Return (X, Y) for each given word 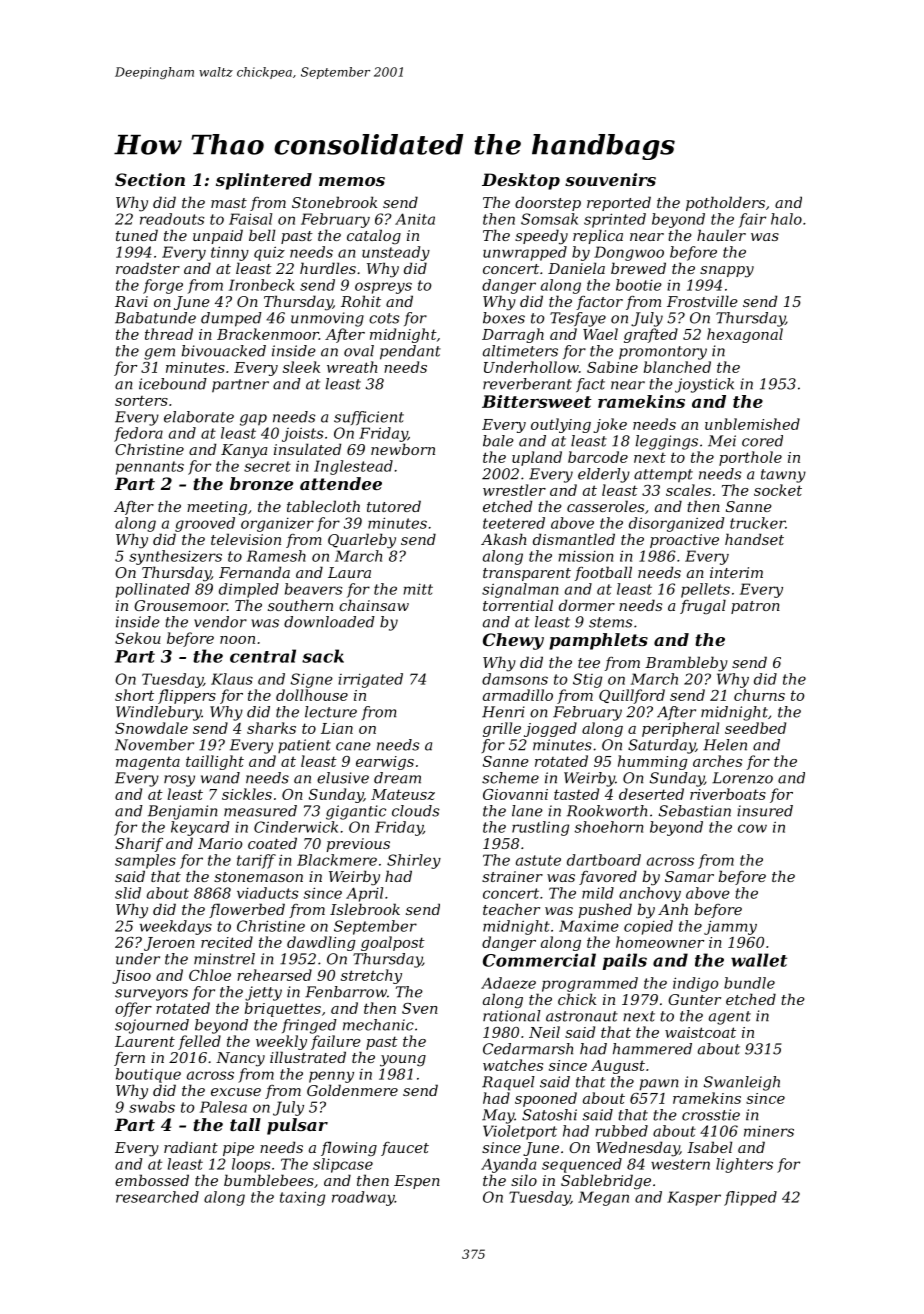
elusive (343, 778)
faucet (405, 1149)
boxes (504, 318)
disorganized (676, 524)
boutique (148, 1075)
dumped (231, 319)
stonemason (258, 877)
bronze (261, 484)
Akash (504, 539)
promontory (663, 353)
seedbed (755, 728)
